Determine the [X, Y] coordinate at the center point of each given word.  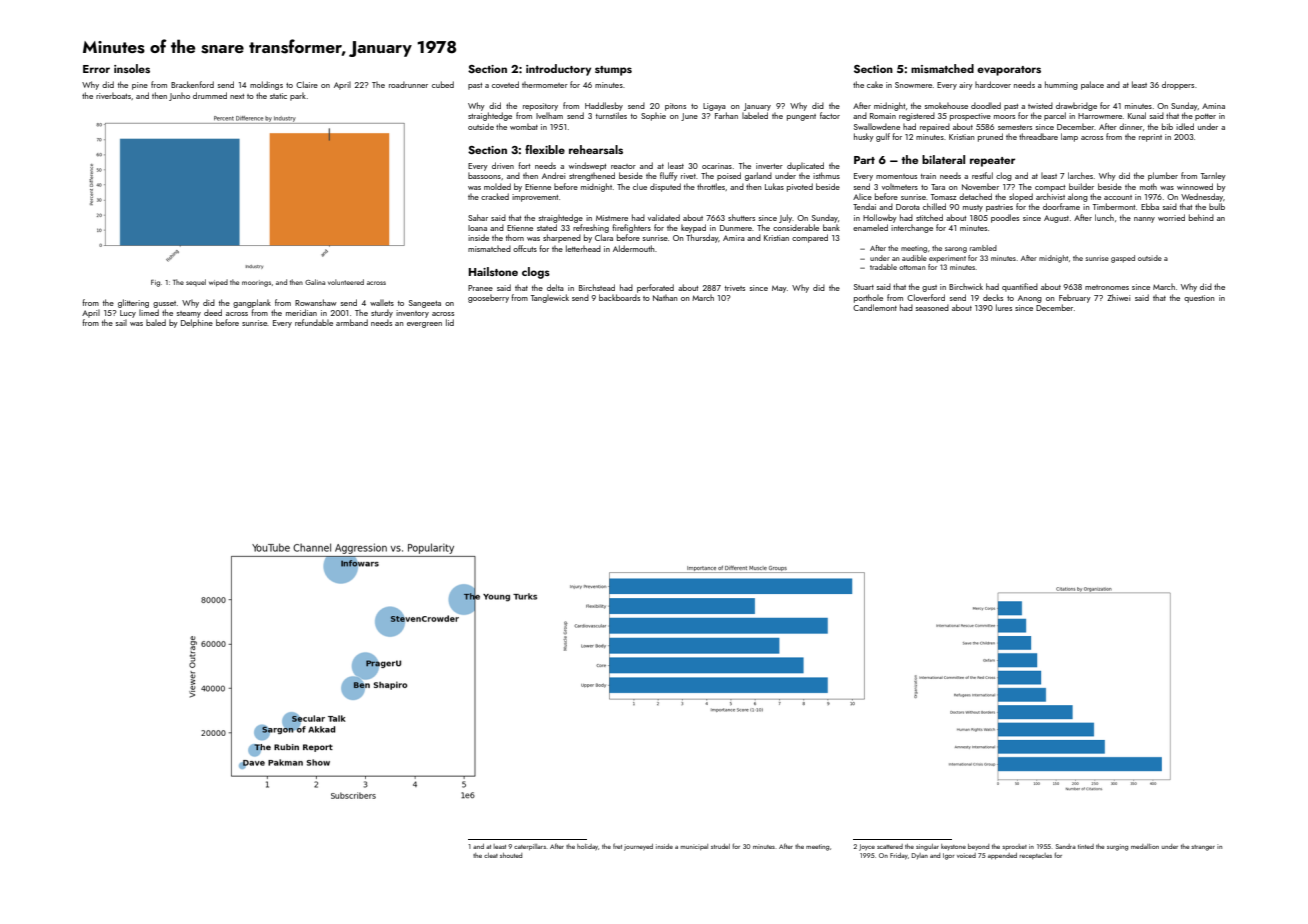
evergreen [424, 325]
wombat [524, 126]
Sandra [1066, 846]
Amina [1213, 106]
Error [96, 69]
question [1199, 299]
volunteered [346, 282]
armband [352, 322]
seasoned [932, 307]
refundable [314, 322]
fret [617, 846]
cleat [491, 855]
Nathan [665, 298]
